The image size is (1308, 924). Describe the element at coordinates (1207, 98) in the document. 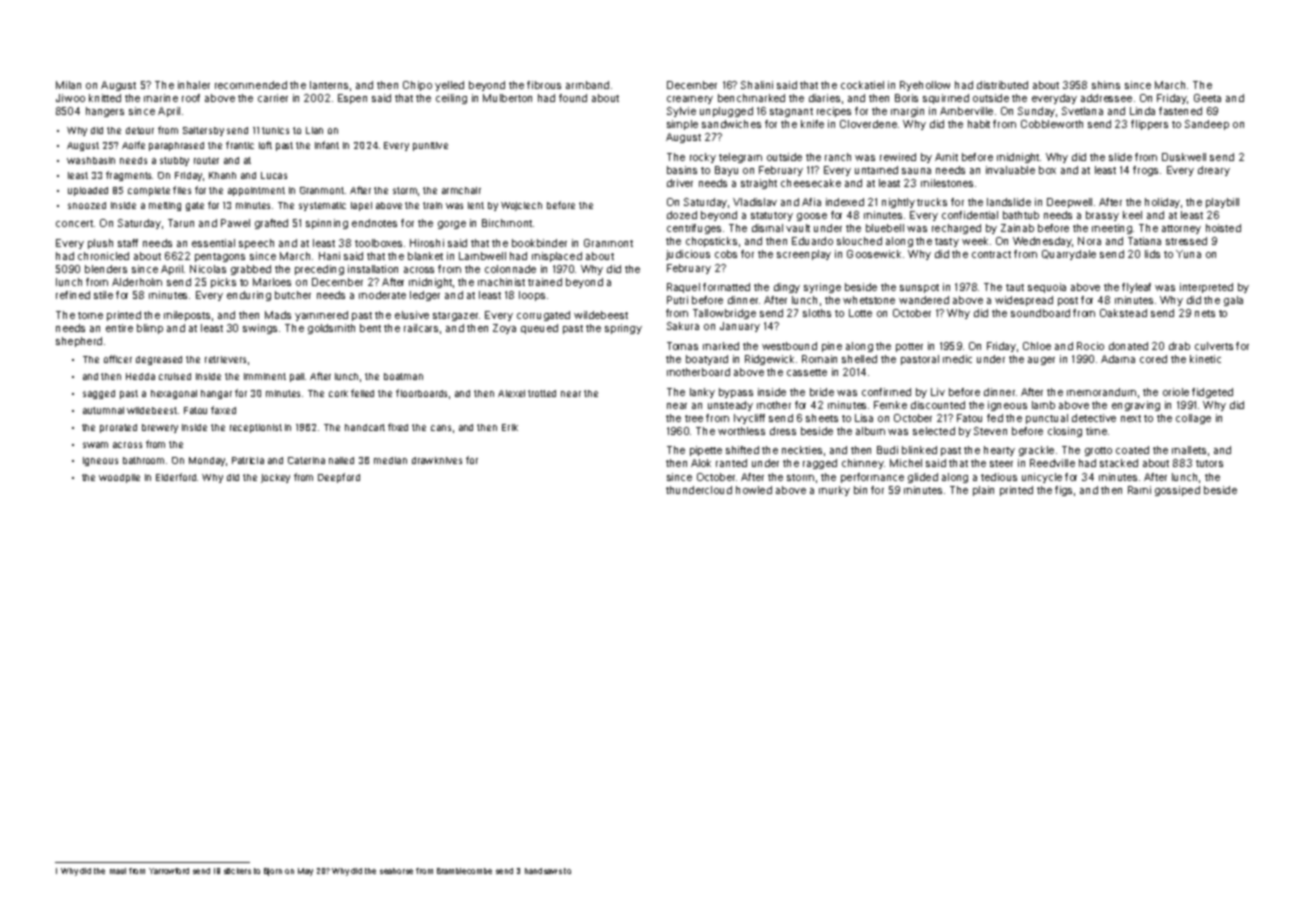

I see `Geeta` at that location.
